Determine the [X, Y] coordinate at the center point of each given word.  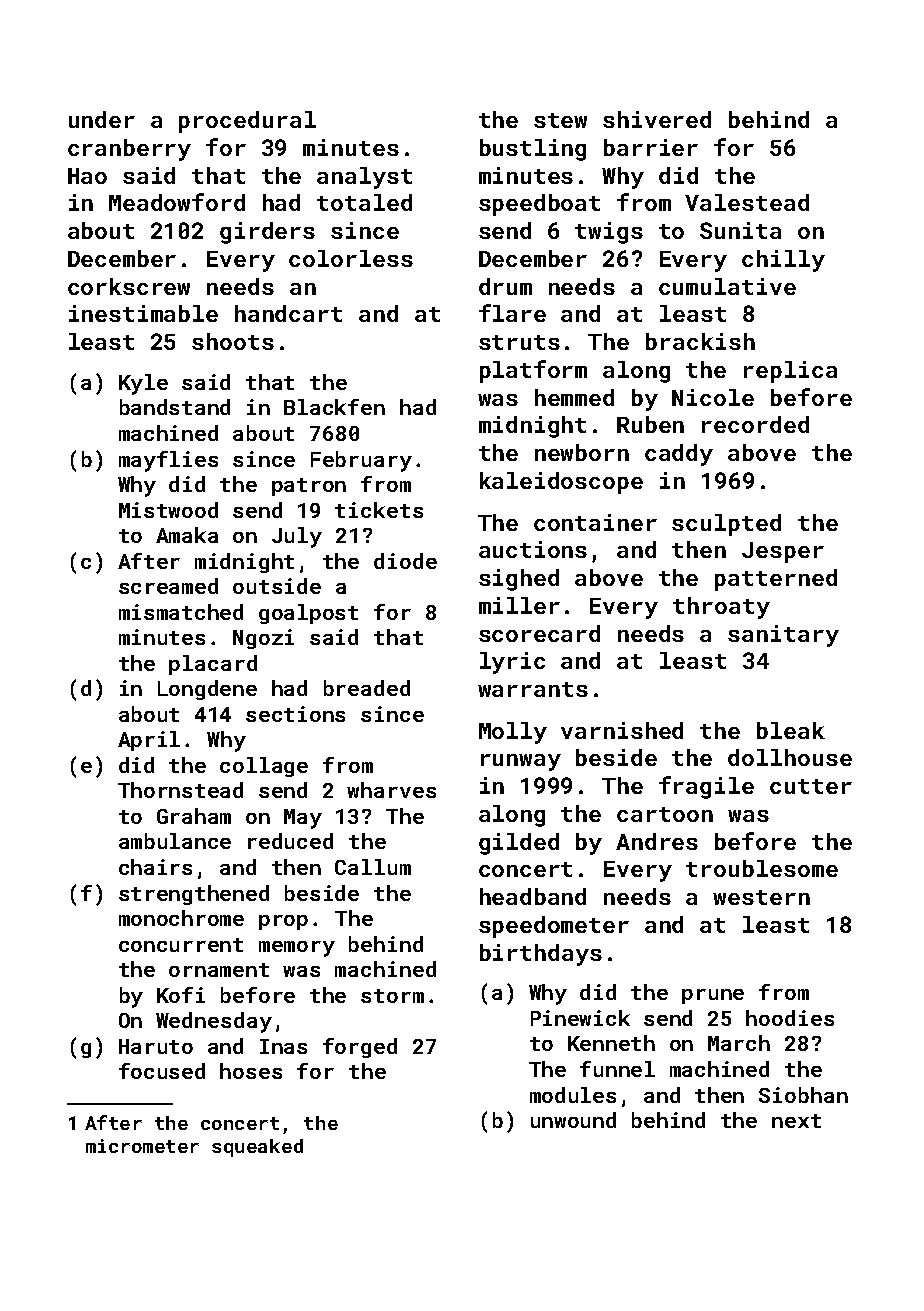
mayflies [168, 461]
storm [392, 996]
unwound [573, 1120]
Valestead [747, 202]
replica [790, 372]
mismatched [181, 612]
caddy [679, 455]
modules [573, 1095]
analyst [364, 178]
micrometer [142, 1146]
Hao [87, 176]
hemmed [574, 397]
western [761, 897]
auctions [533, 549]
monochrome [181, 918]
